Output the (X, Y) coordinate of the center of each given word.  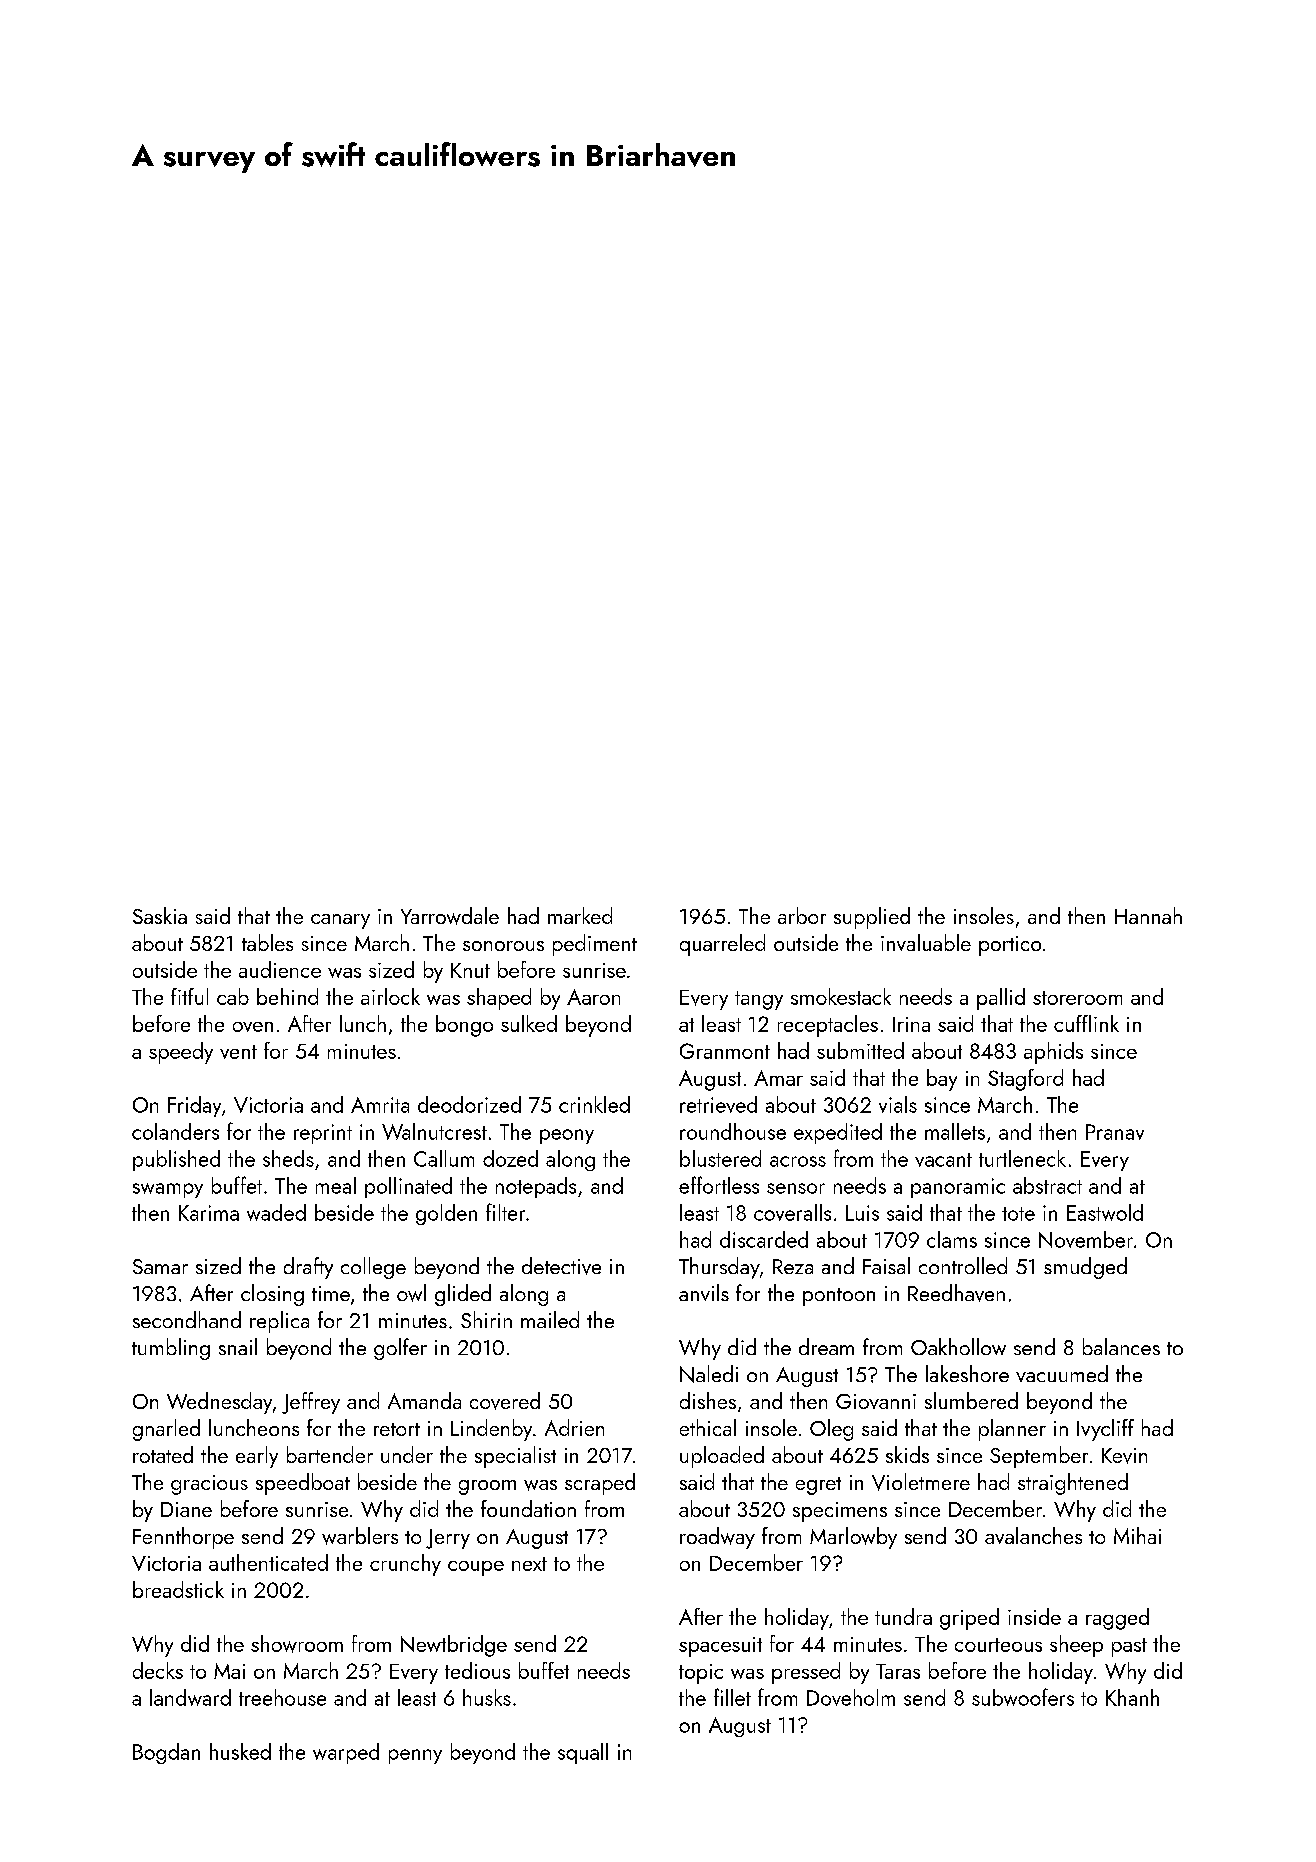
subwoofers (1023, 1697)
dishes (708, 1400)
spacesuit (720, 1647)
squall (583, 1753)
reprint (323, 1134)
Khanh (1132, 1697)
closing (272, 1295)
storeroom (1077, 998)
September (1039, 1457)
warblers (360, 1536)
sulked (529, 1023)
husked (240, 1751)
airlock (390, 996)
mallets (955, 1131)
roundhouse (733, 1131)
